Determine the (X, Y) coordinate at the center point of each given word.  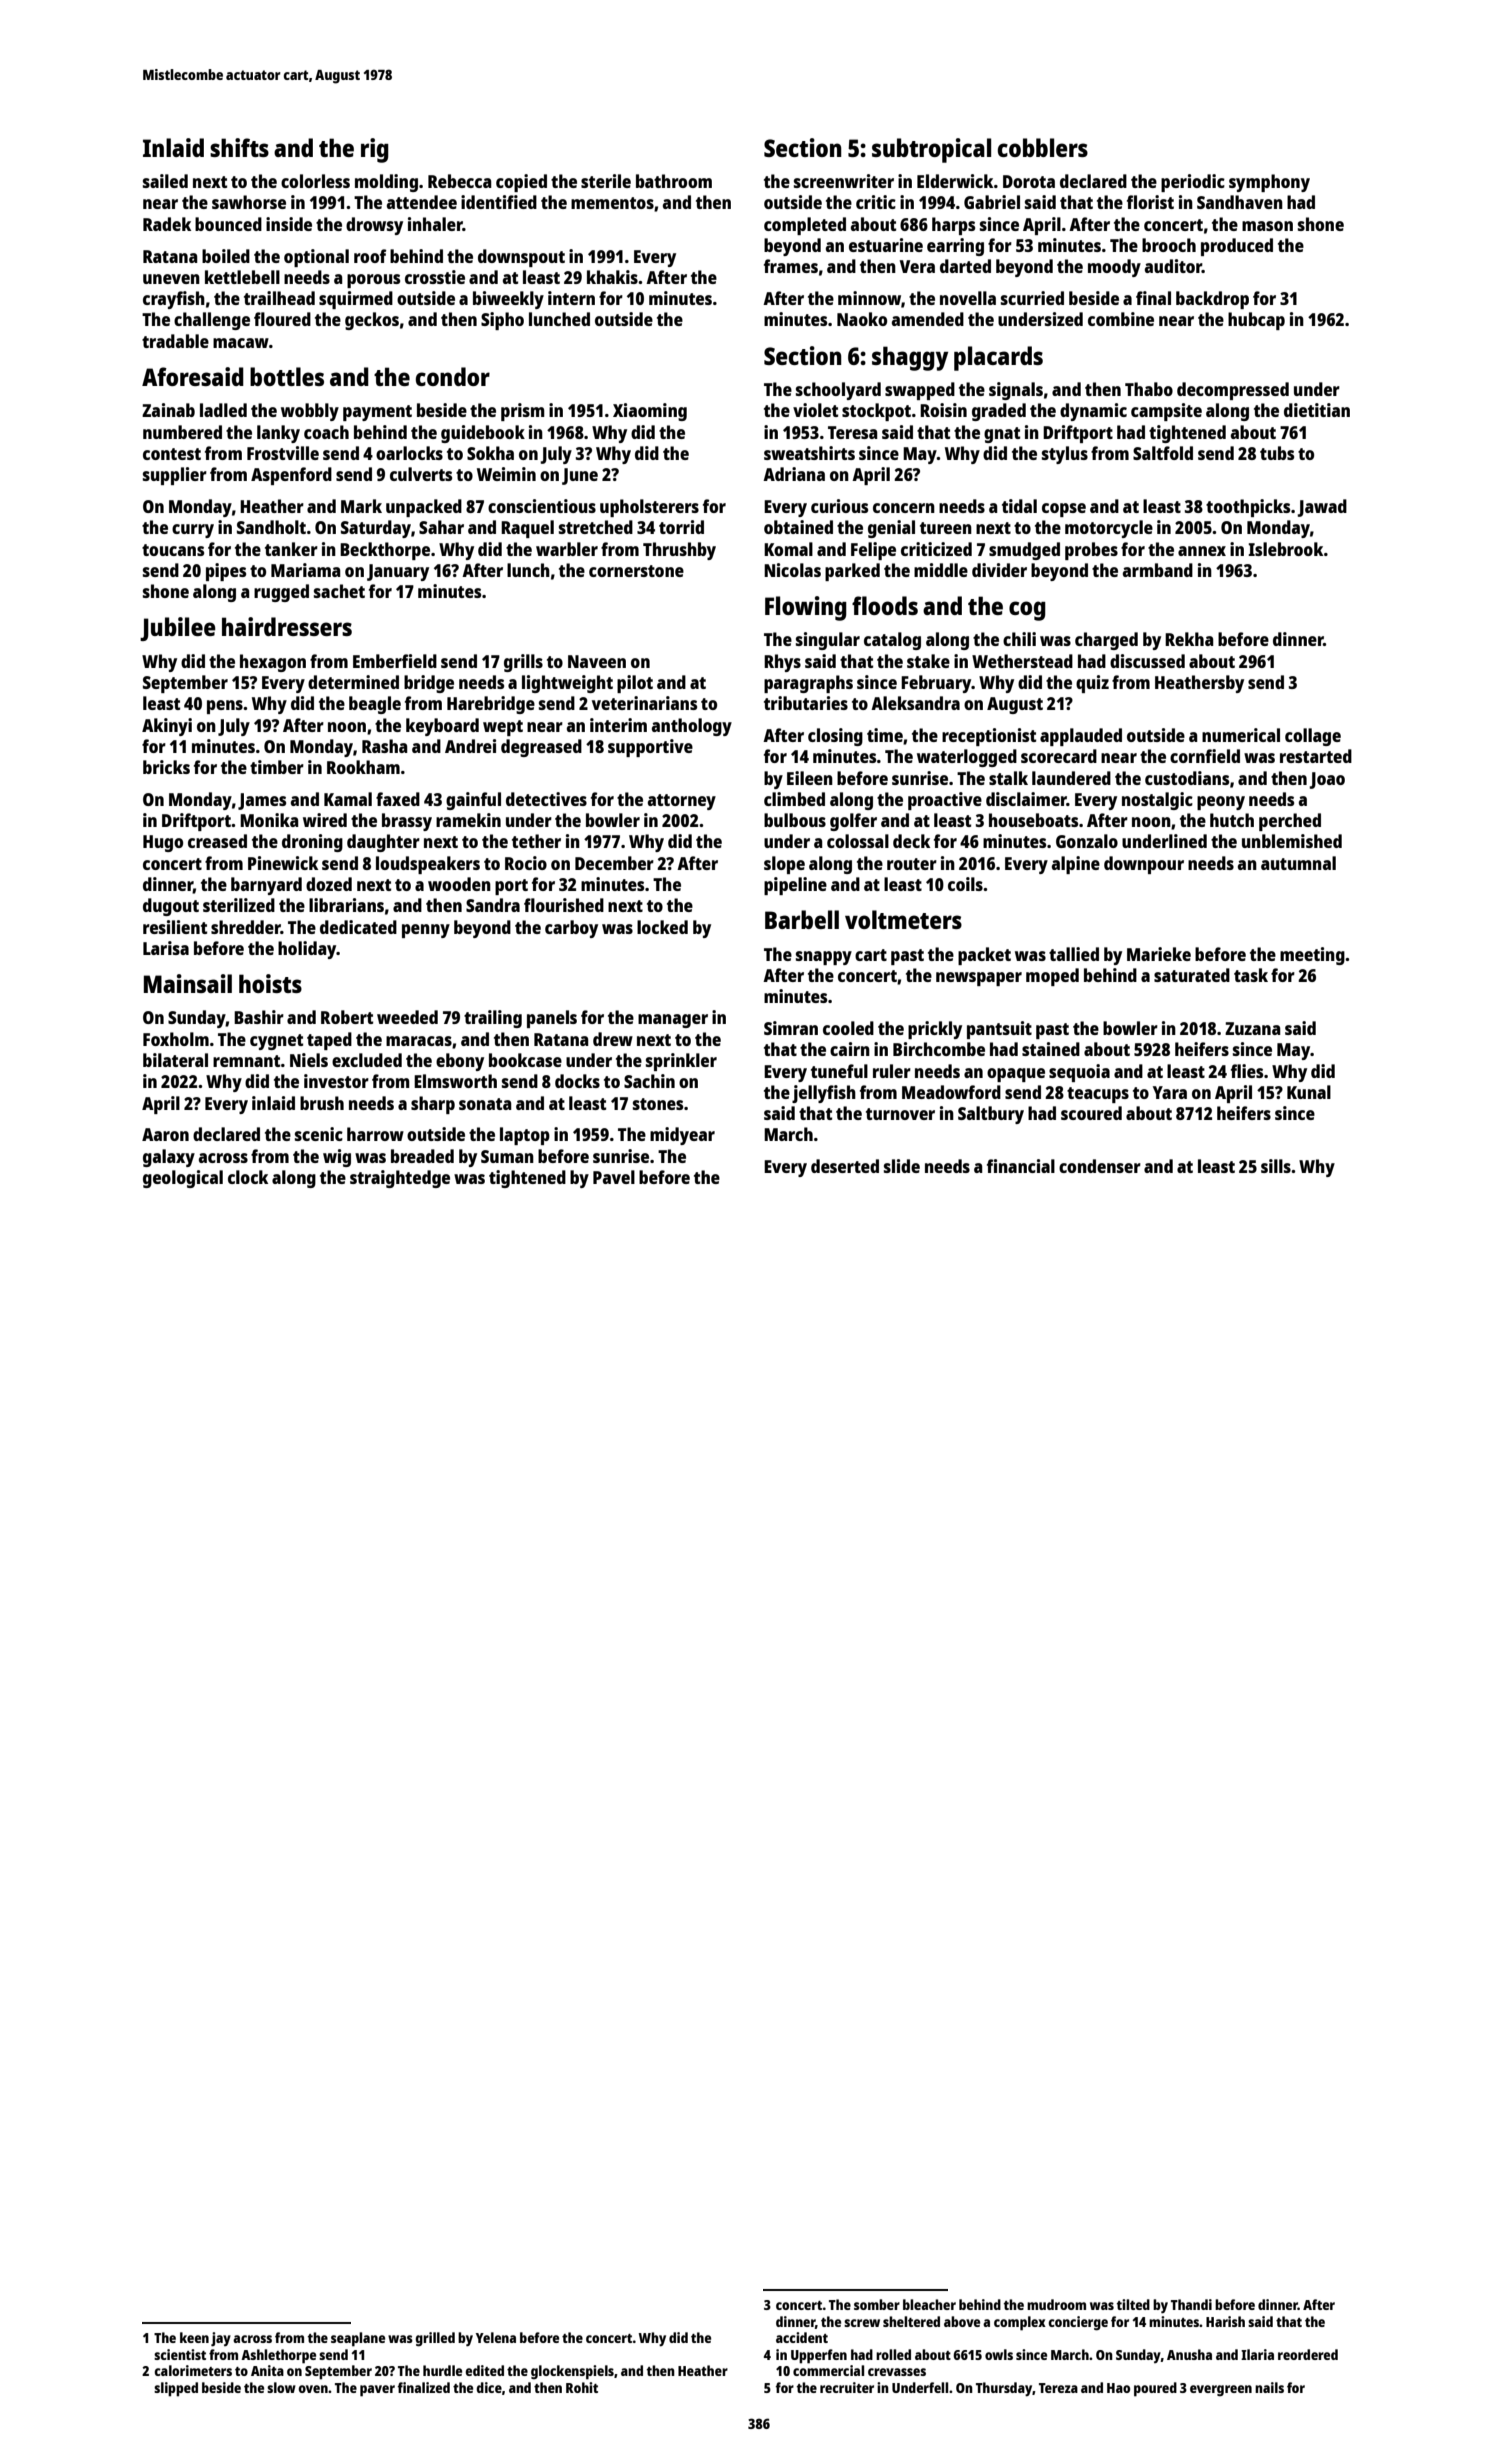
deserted (845, 1166)
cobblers (1043, 147)
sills (1276, 1166)
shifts (239, 147)
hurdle (442, 2370)
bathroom (674, 181)
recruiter (847, 2387)
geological (183, 1179)
